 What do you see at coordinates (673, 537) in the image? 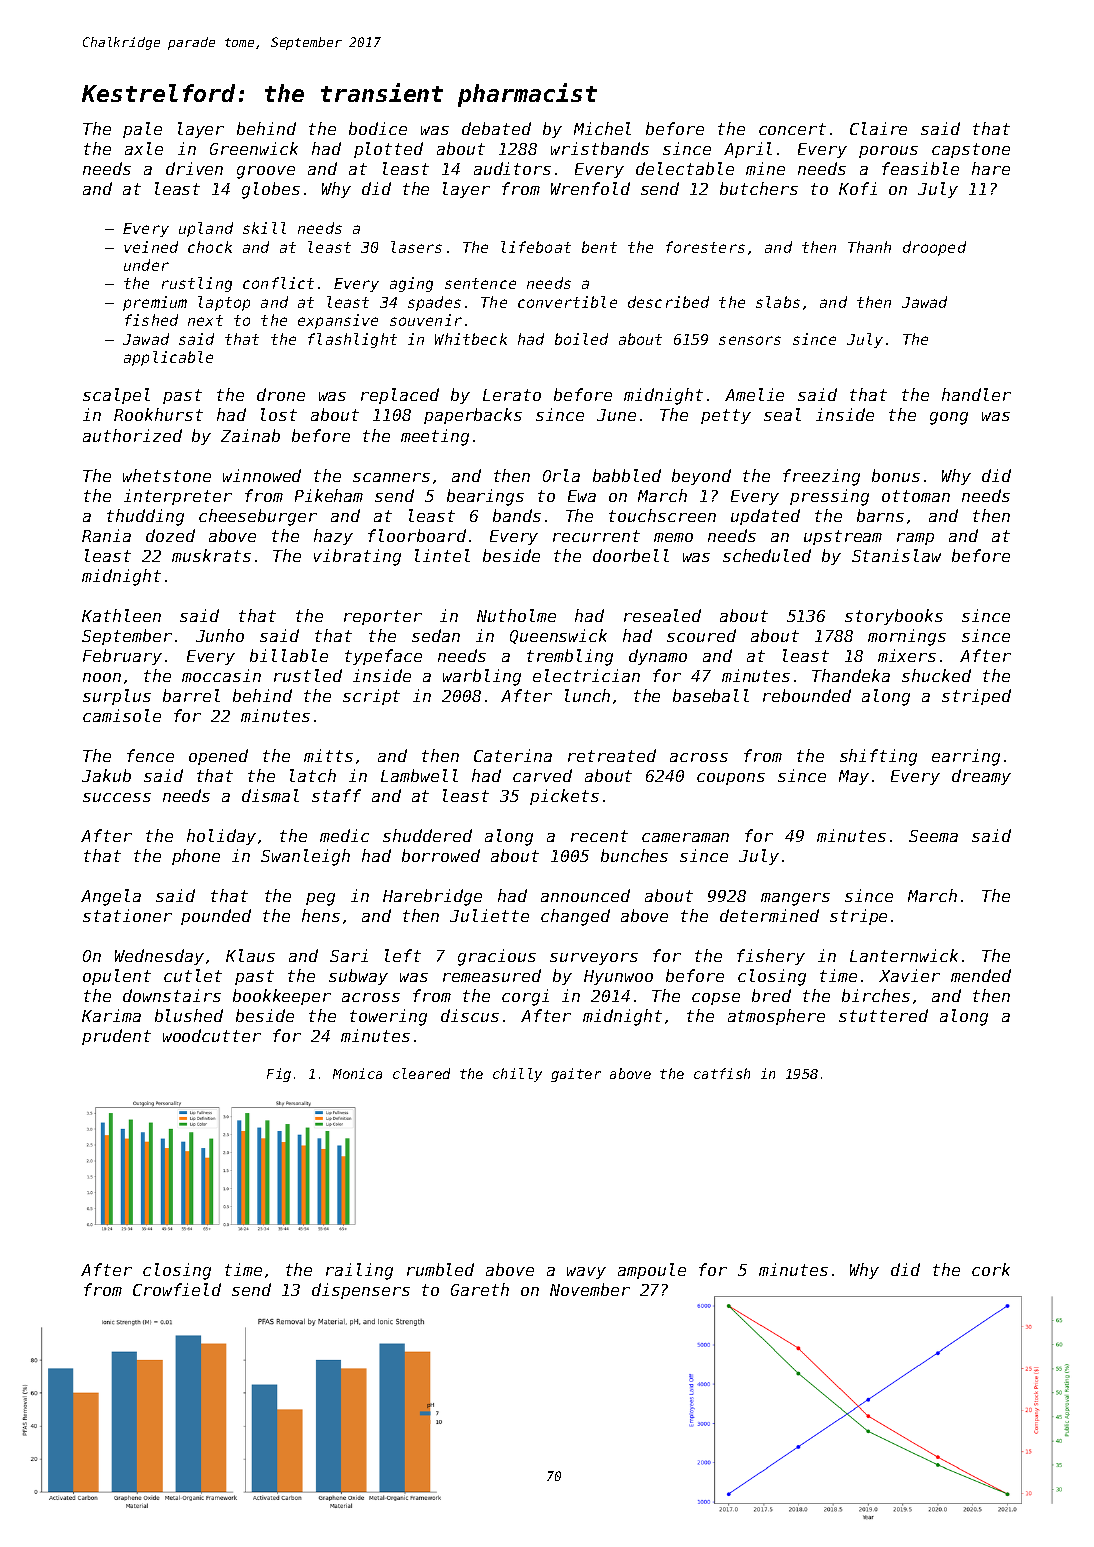
I see `memo` at bounding box center [673, 537].
